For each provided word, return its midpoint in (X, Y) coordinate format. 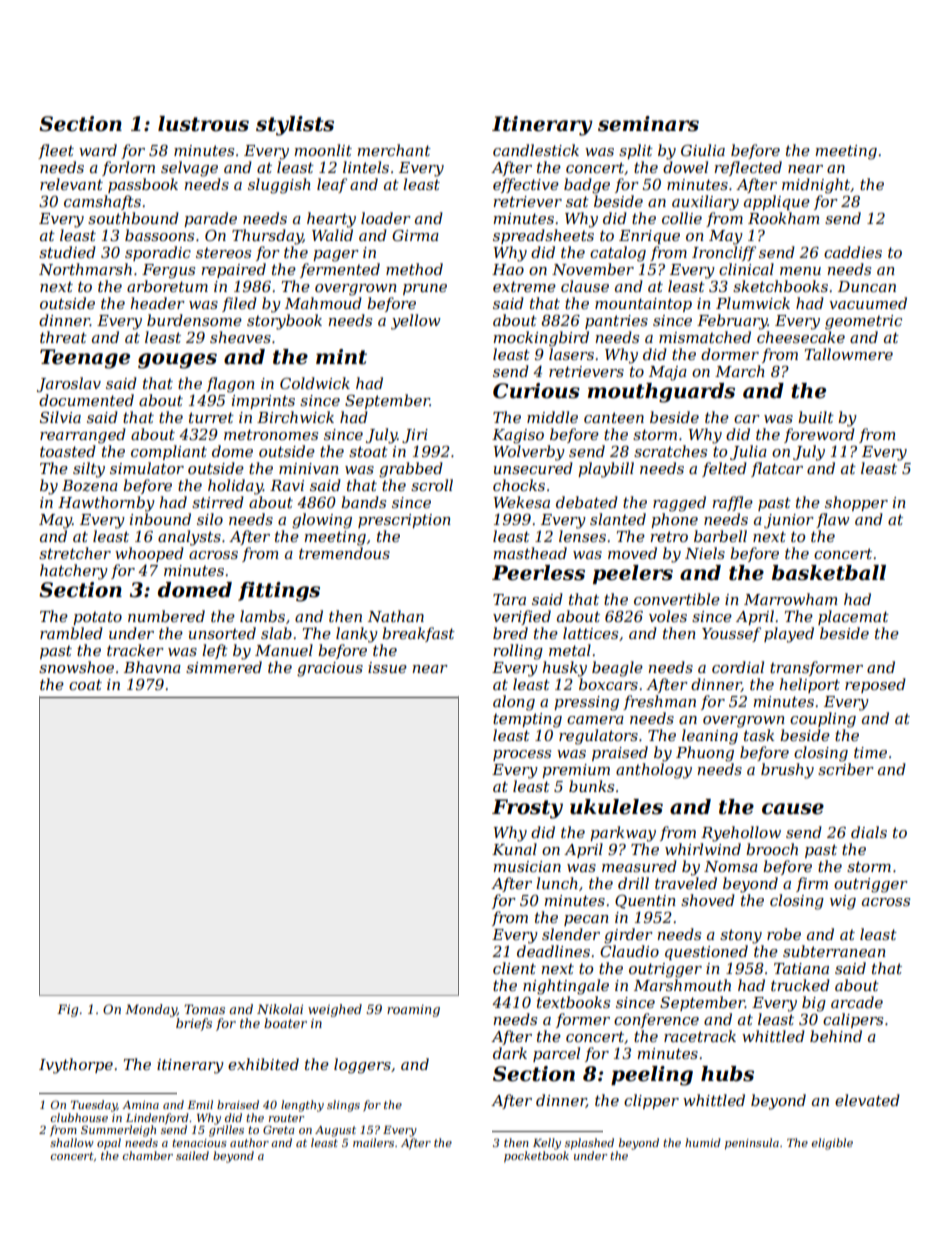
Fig (67, 1010)
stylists (295, 126)
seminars (648, 124)
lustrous (203, 124)
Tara (509, 599)
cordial (738, 667)
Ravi (287, 485)
